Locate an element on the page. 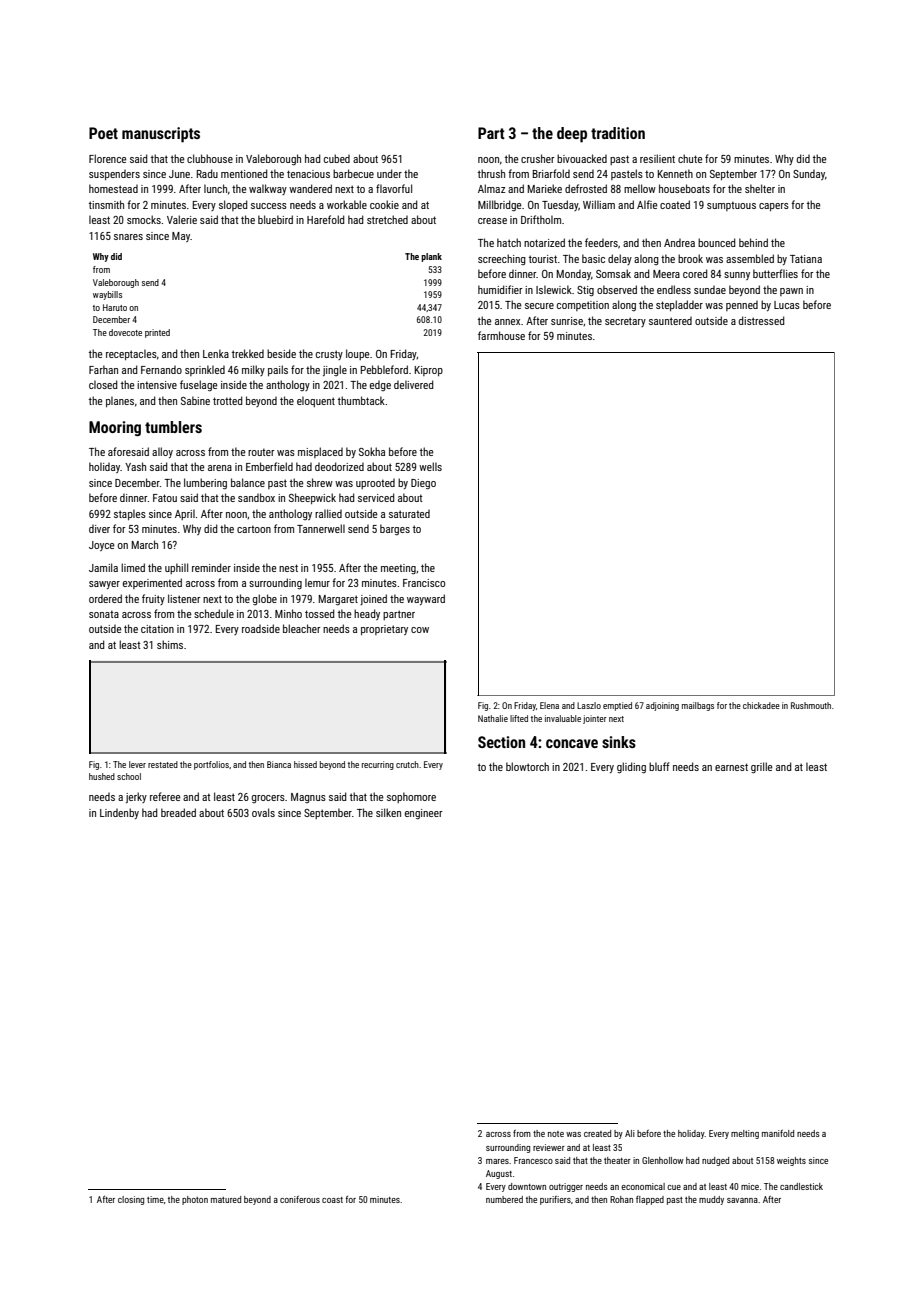 Image resolution: width=924 pixels, height=1308 pixels. Diego is located at coordinates (423, 484).
